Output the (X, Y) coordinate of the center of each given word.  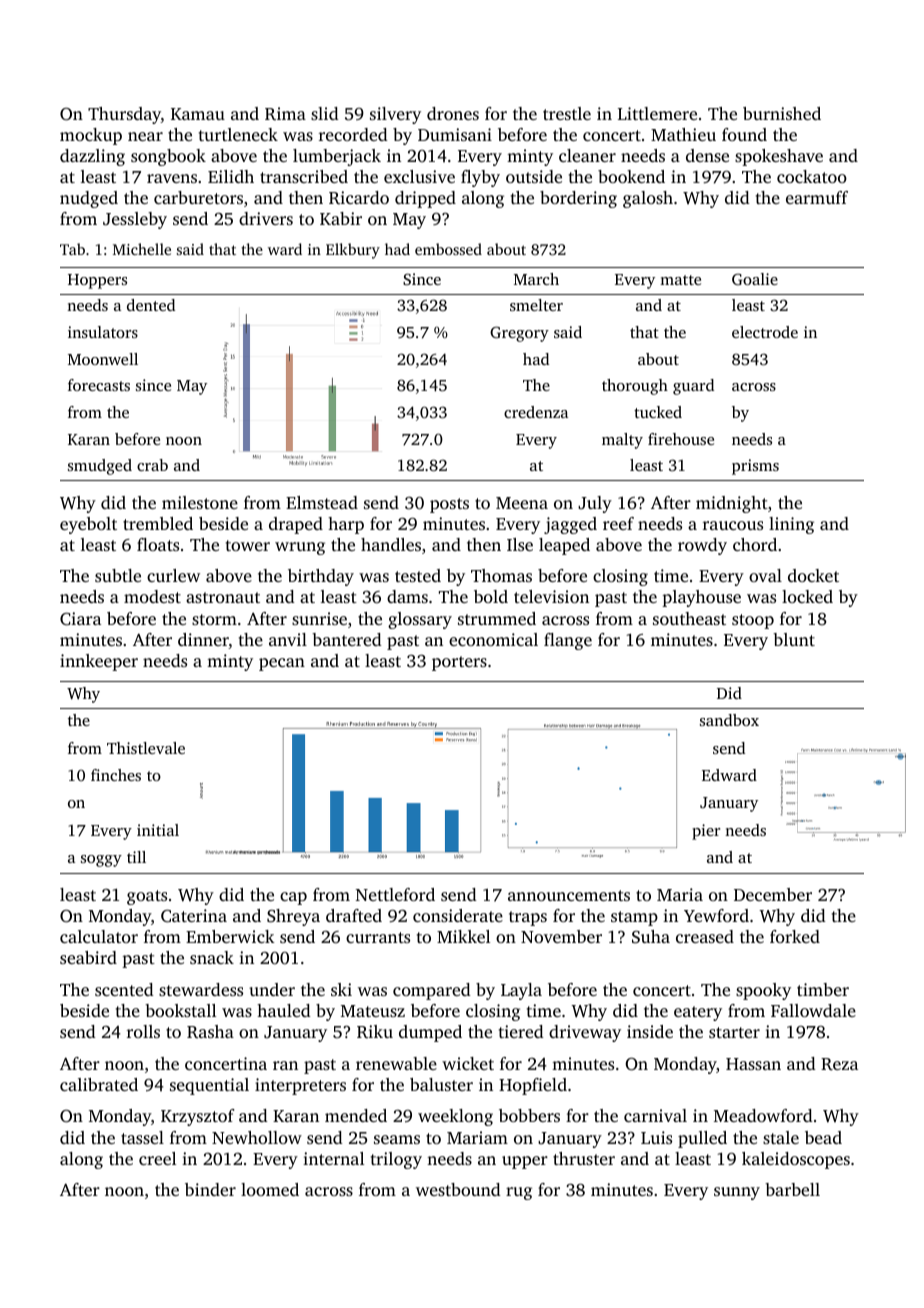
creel (157, 1158)
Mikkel (463, 936)
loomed (270, 1189)
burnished (782, 113)
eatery (698, 1013)
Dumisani (455, 134)
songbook (168, 157)
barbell (792, 1189)
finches (116, 775)
